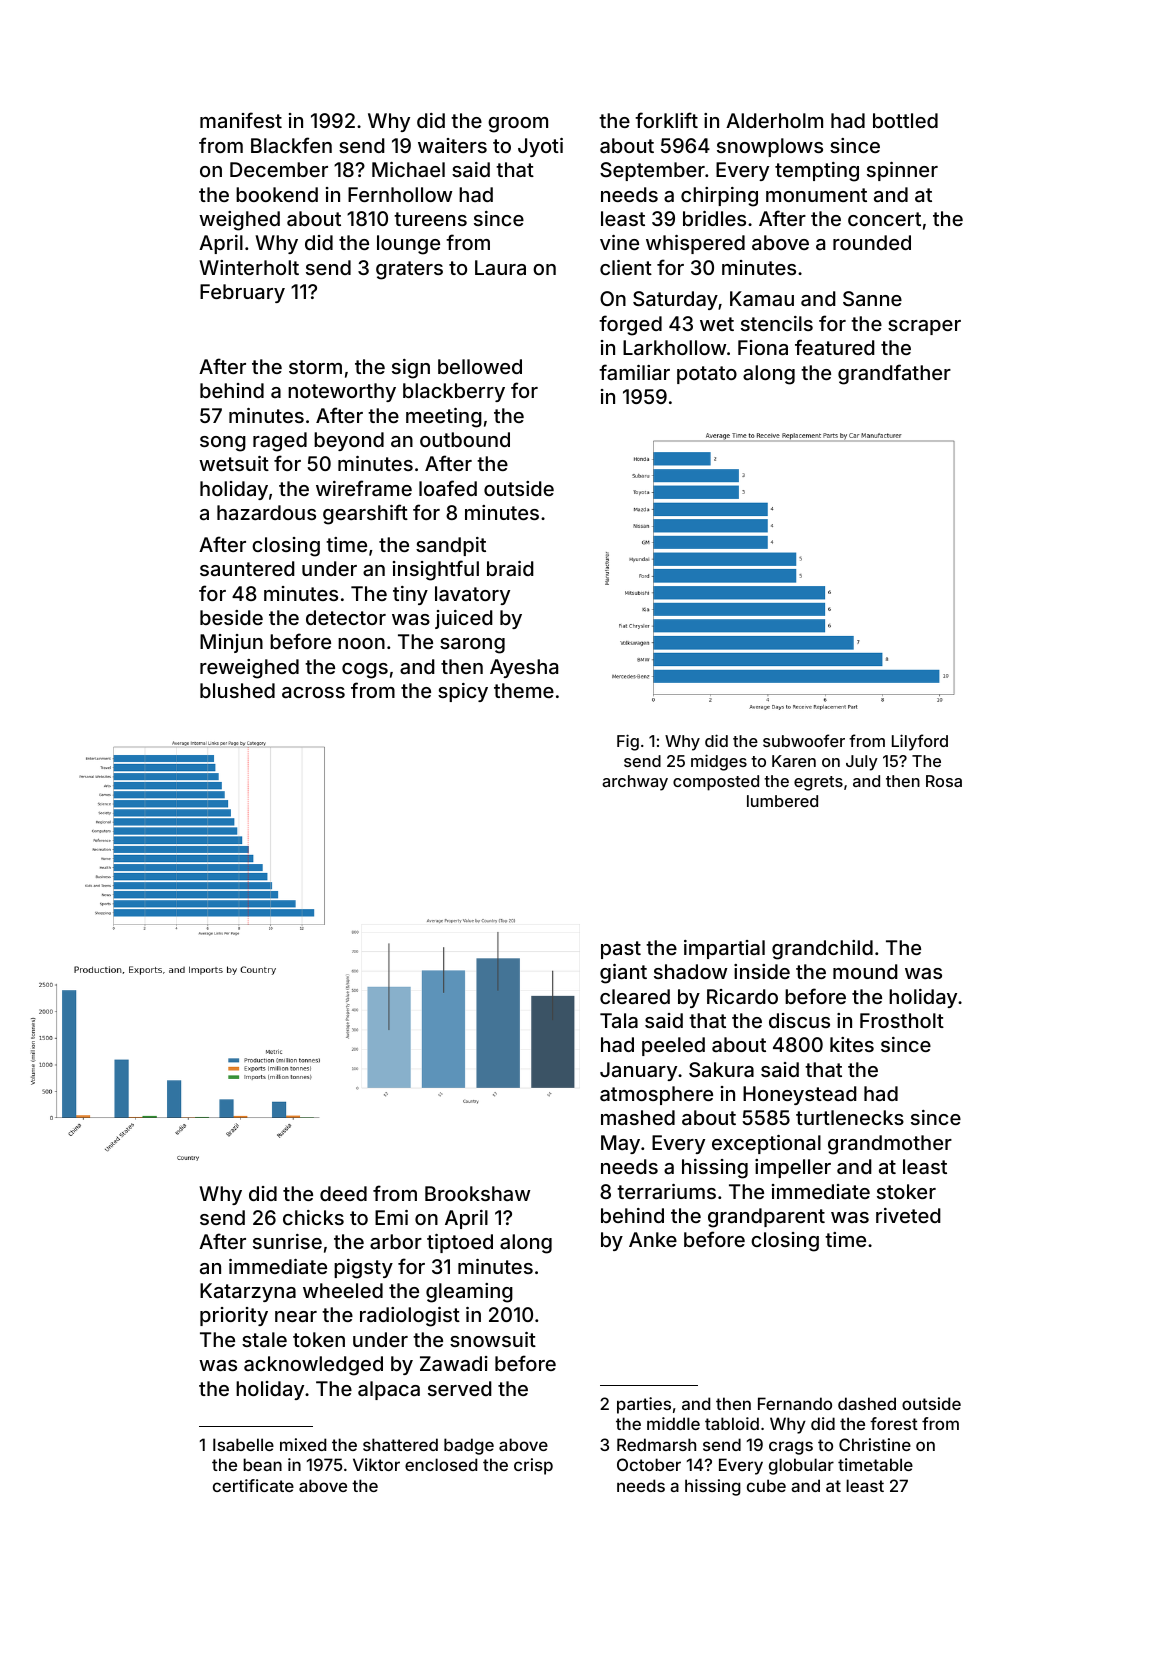 The image size is (1165, 1654). What do you see at coordinates (635, 783) in the screenshot?
I see `archway` at bounding box center [635, 783].
